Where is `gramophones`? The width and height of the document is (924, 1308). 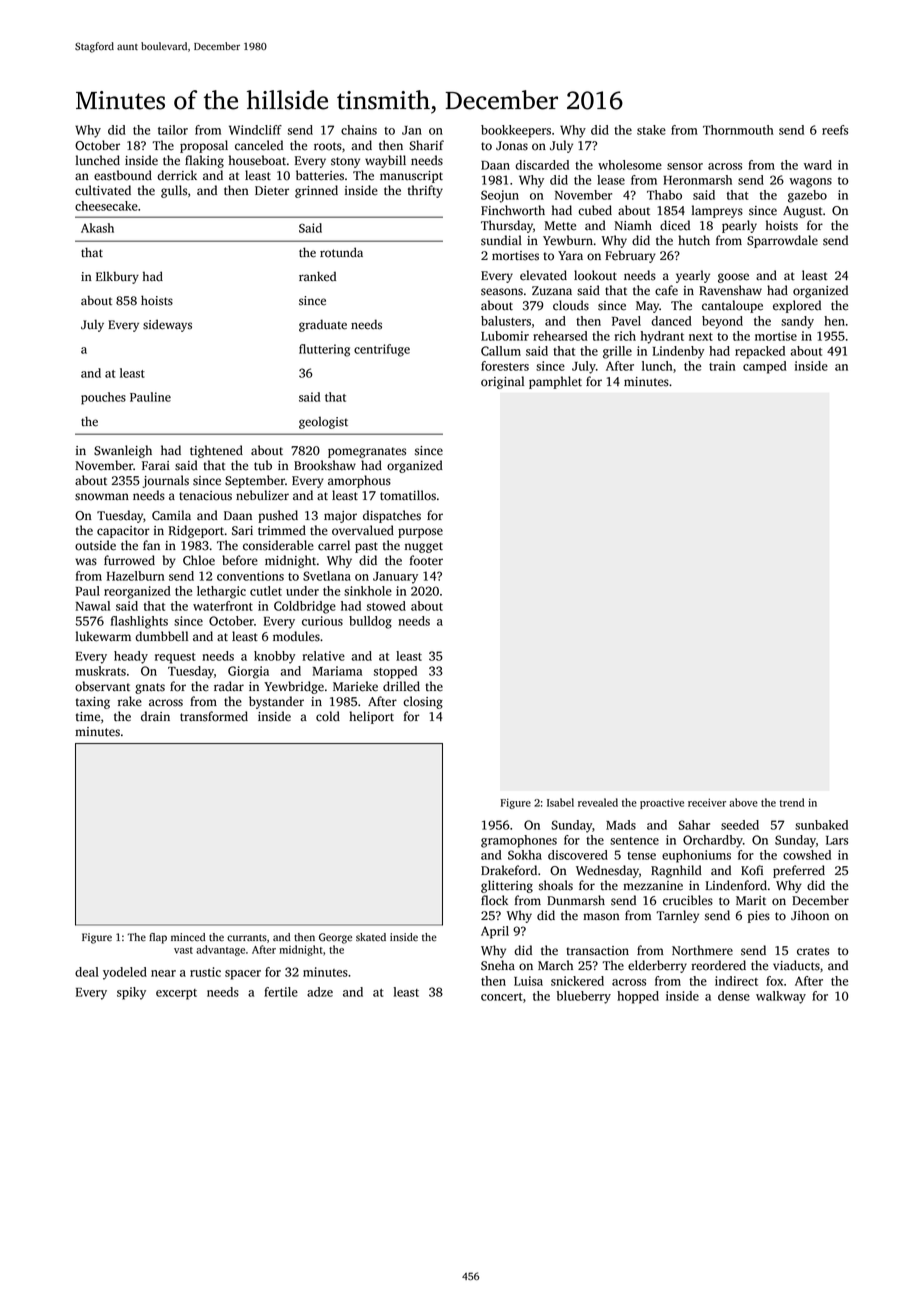 gramophones is located at coordinates (519, 841).
